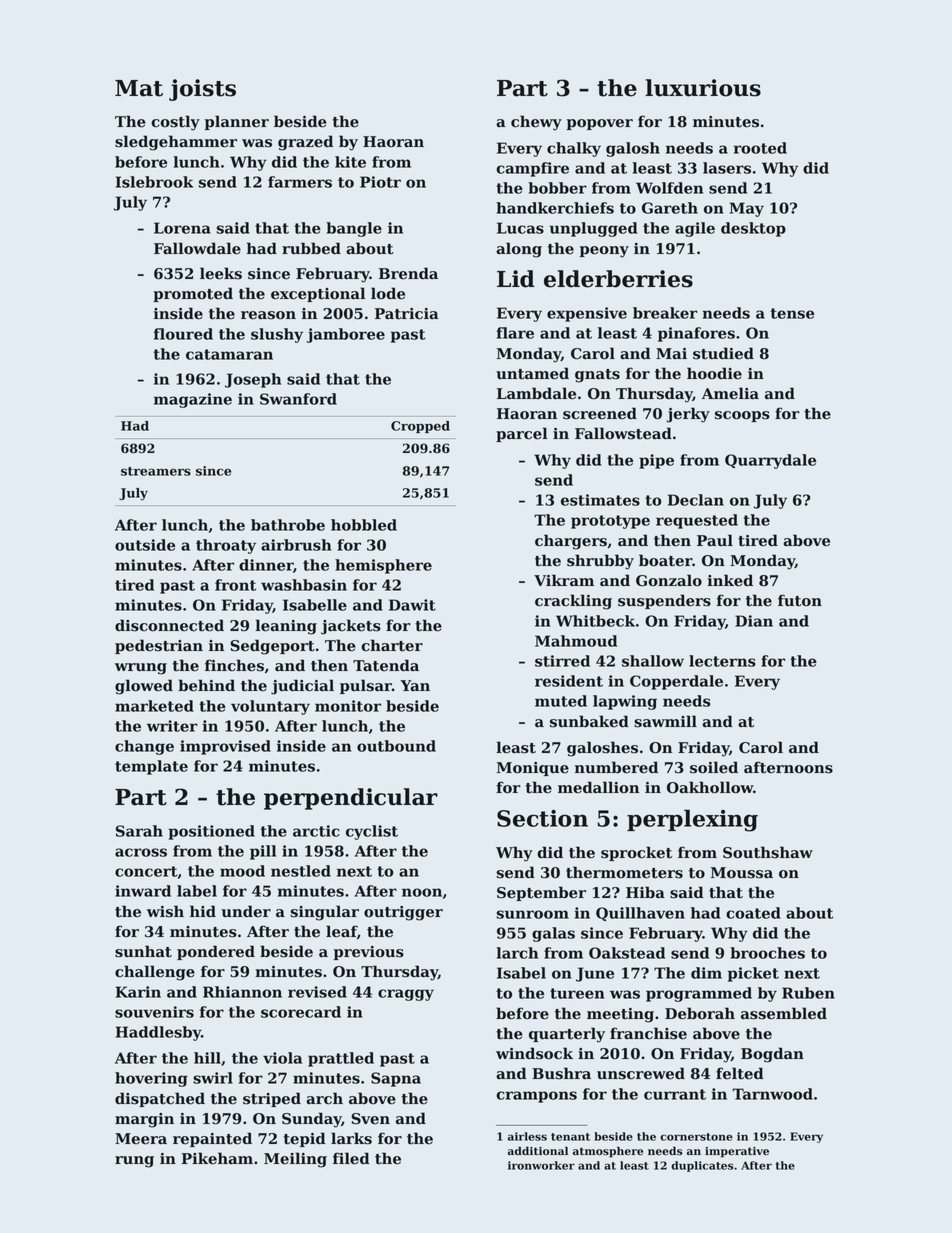 This document has width=952, height=1233. Describe the element at coordinates (536, 123) in the document. I see `chewy` at that location.
